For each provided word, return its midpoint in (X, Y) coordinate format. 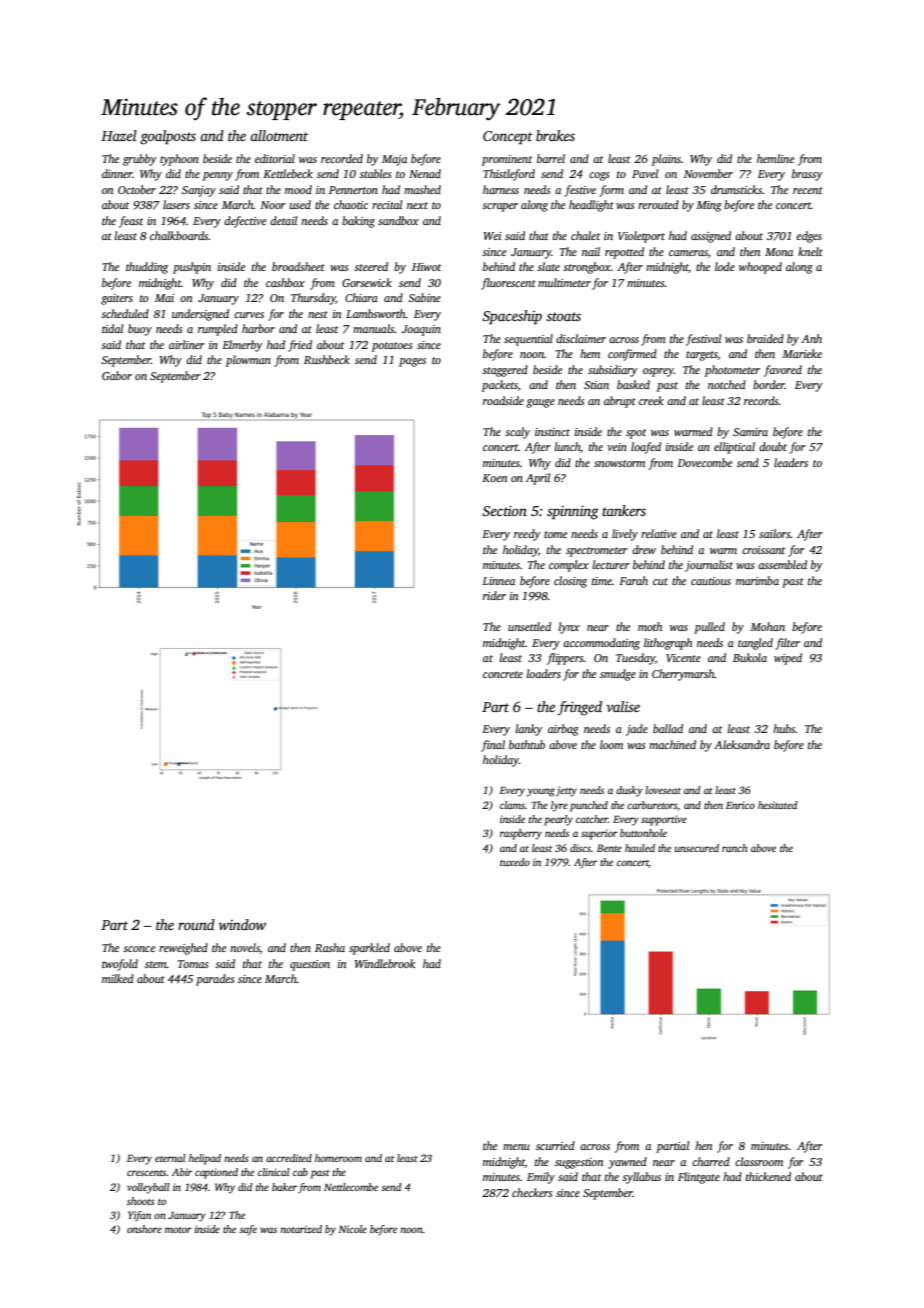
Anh (811, 338)
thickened (768, 1176)
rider (494, 595)
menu (516, 1147)
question (310, 965)
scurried (555, 1145)
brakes (555, 135)
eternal (170, 1158)
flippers (565, 659)
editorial (275, 158)
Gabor (117, 375)
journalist (709, 566)
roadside (503, 400)
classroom (759, 1161)
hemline (775, 158)
